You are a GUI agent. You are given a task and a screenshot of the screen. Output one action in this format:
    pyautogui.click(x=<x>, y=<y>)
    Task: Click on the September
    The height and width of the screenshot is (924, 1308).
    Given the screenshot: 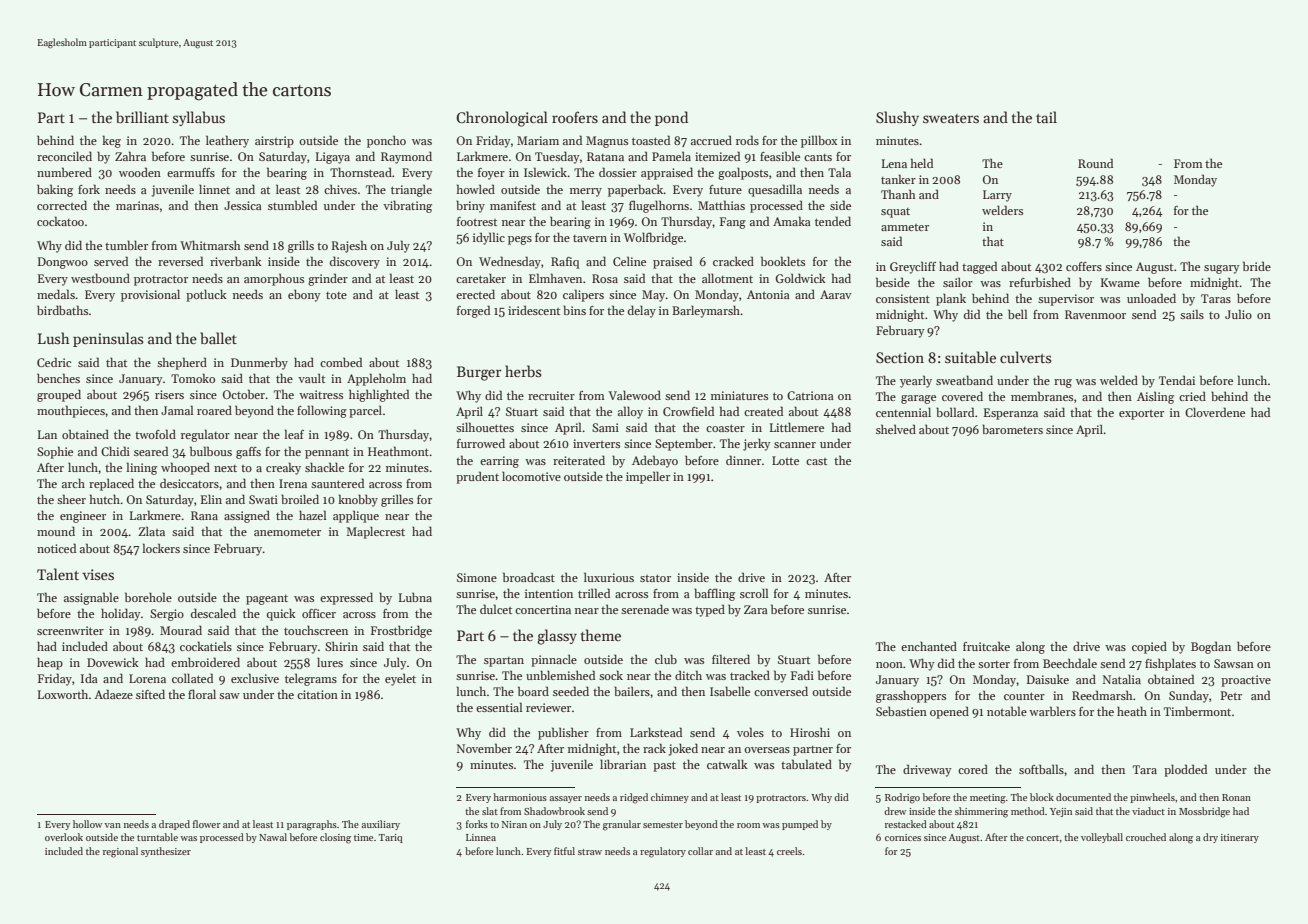 What is the action you would take?
    pyautogui.click(x=684, y=444)
